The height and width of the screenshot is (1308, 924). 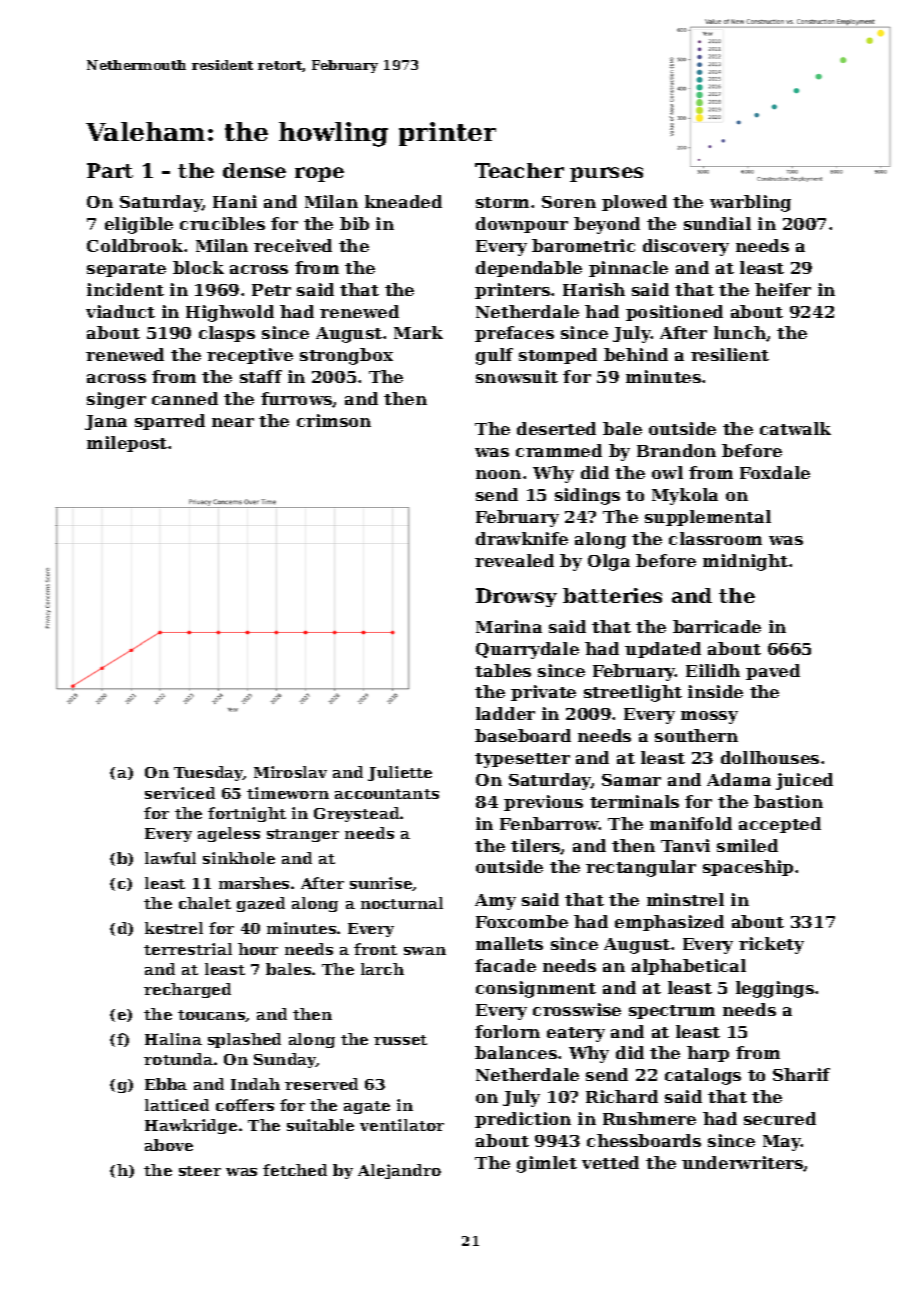 I want to click on supplemental, so click(x=708, y=518).
